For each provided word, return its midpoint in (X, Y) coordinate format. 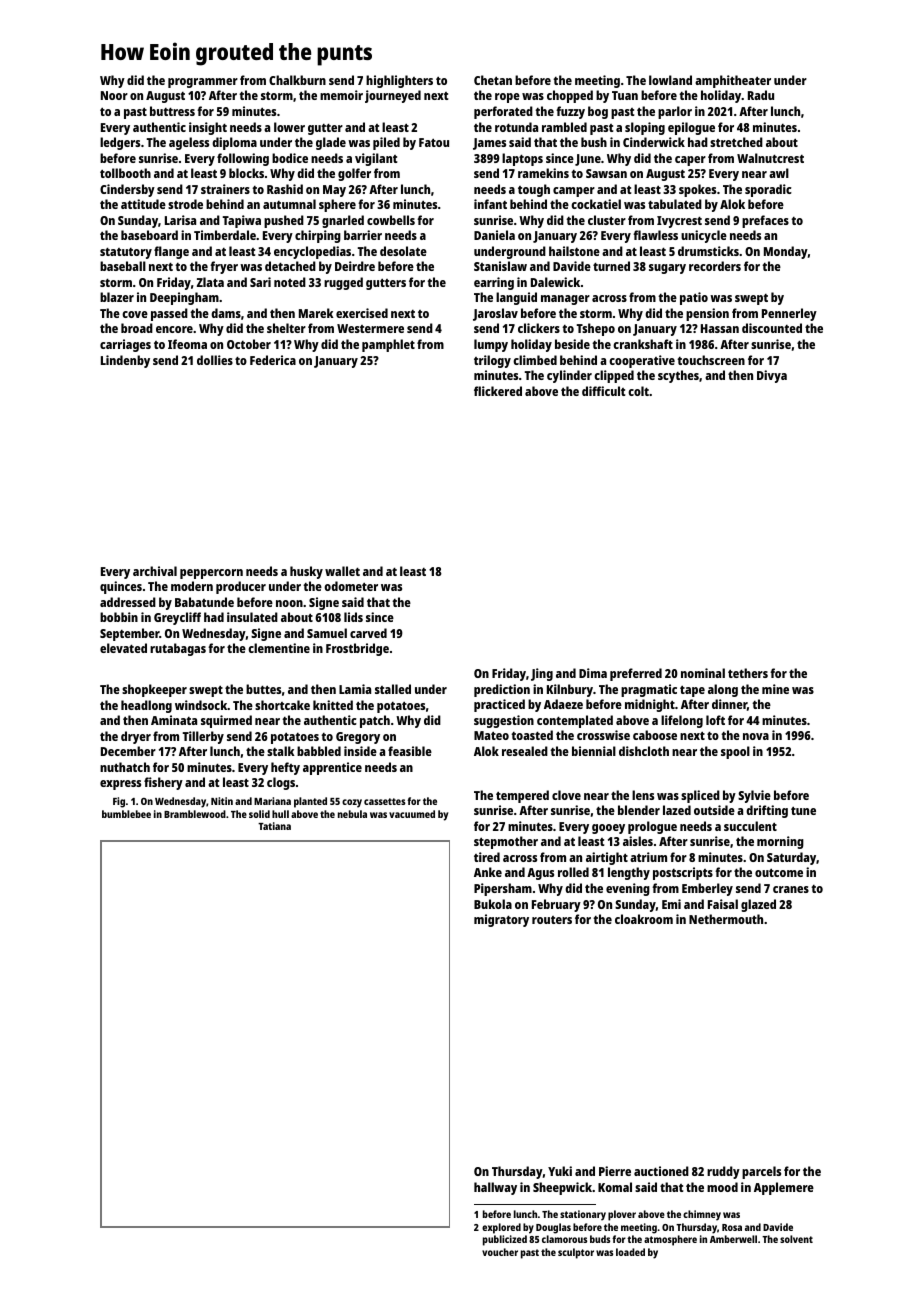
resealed (525, 751)
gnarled (343, 221)
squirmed (226, 721)
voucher (500, 1252)
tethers (748, 673)
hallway (495, 1188)
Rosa (732, 1227)
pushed (284, 221)
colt (638, 391)
